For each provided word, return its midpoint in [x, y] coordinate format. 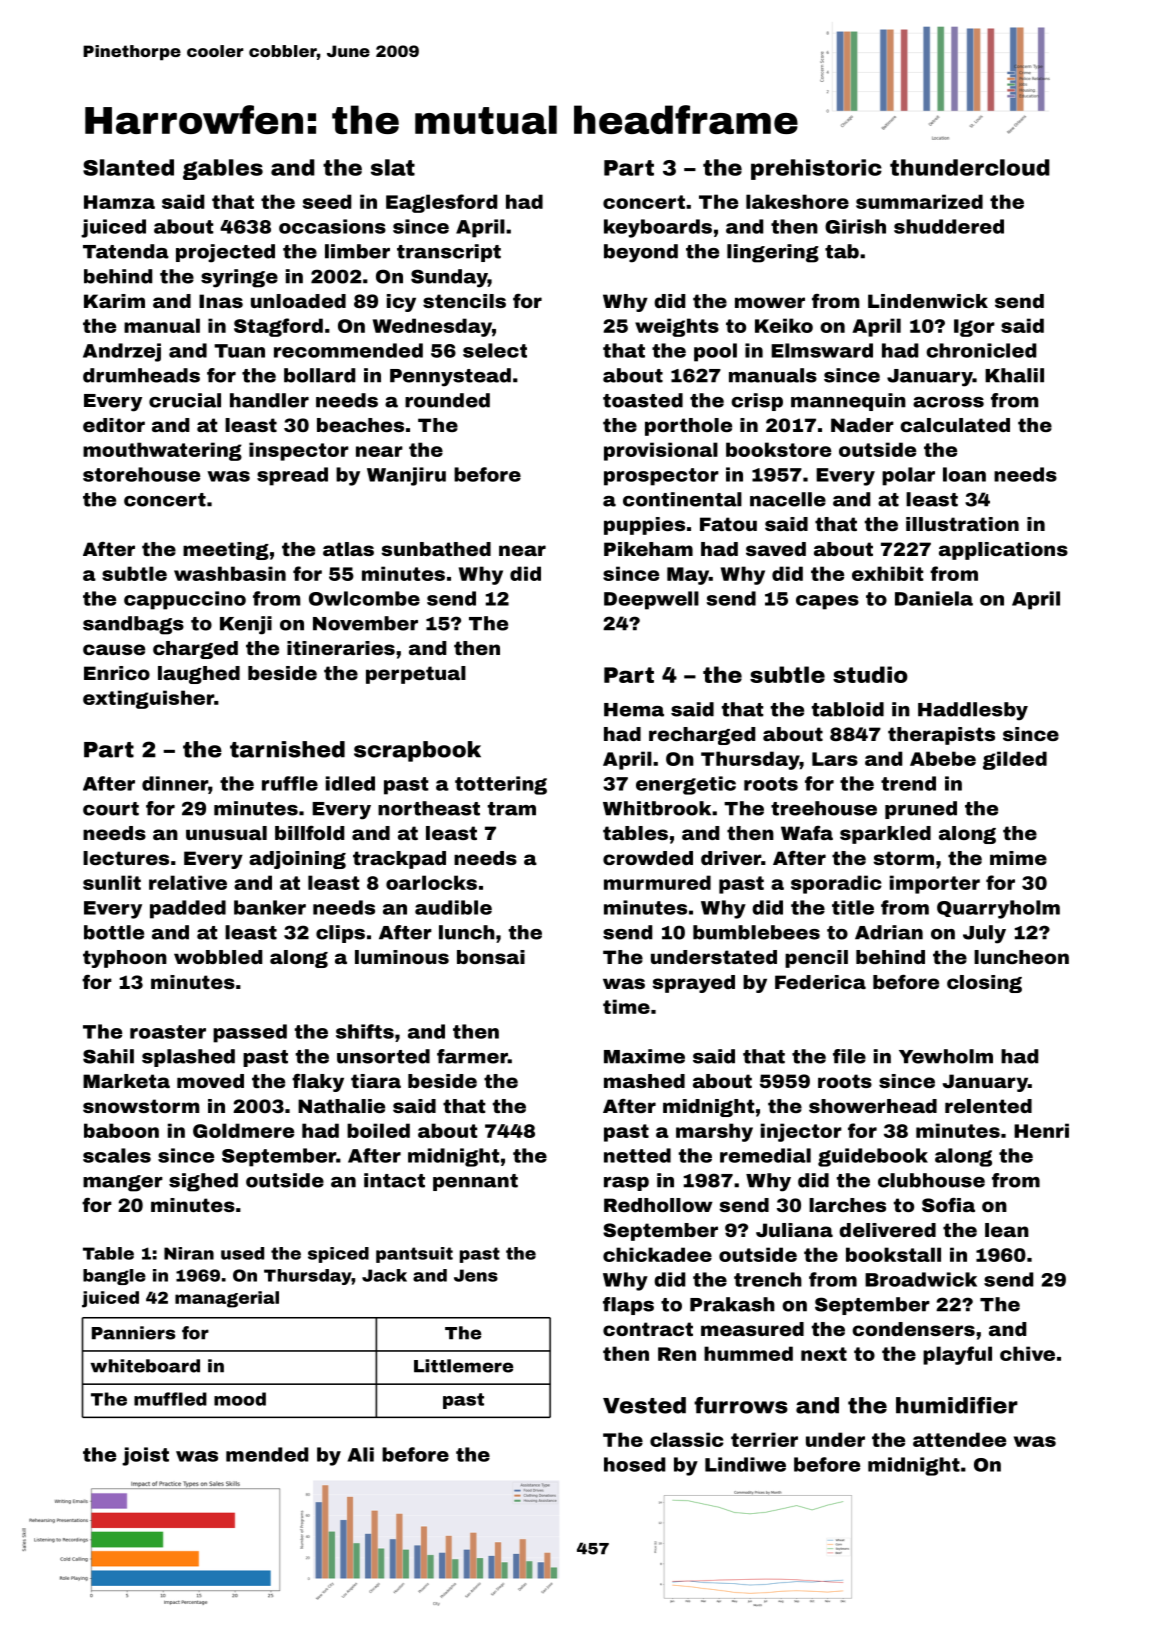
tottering [501, 785]
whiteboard [145, 1366]
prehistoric [816, 169]
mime [1018, 858]
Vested [644, 1405]
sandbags [133, 625]
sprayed [694, 984]
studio [870, 674]
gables [223, 169]
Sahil [108, 1056]
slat [393, 167]
